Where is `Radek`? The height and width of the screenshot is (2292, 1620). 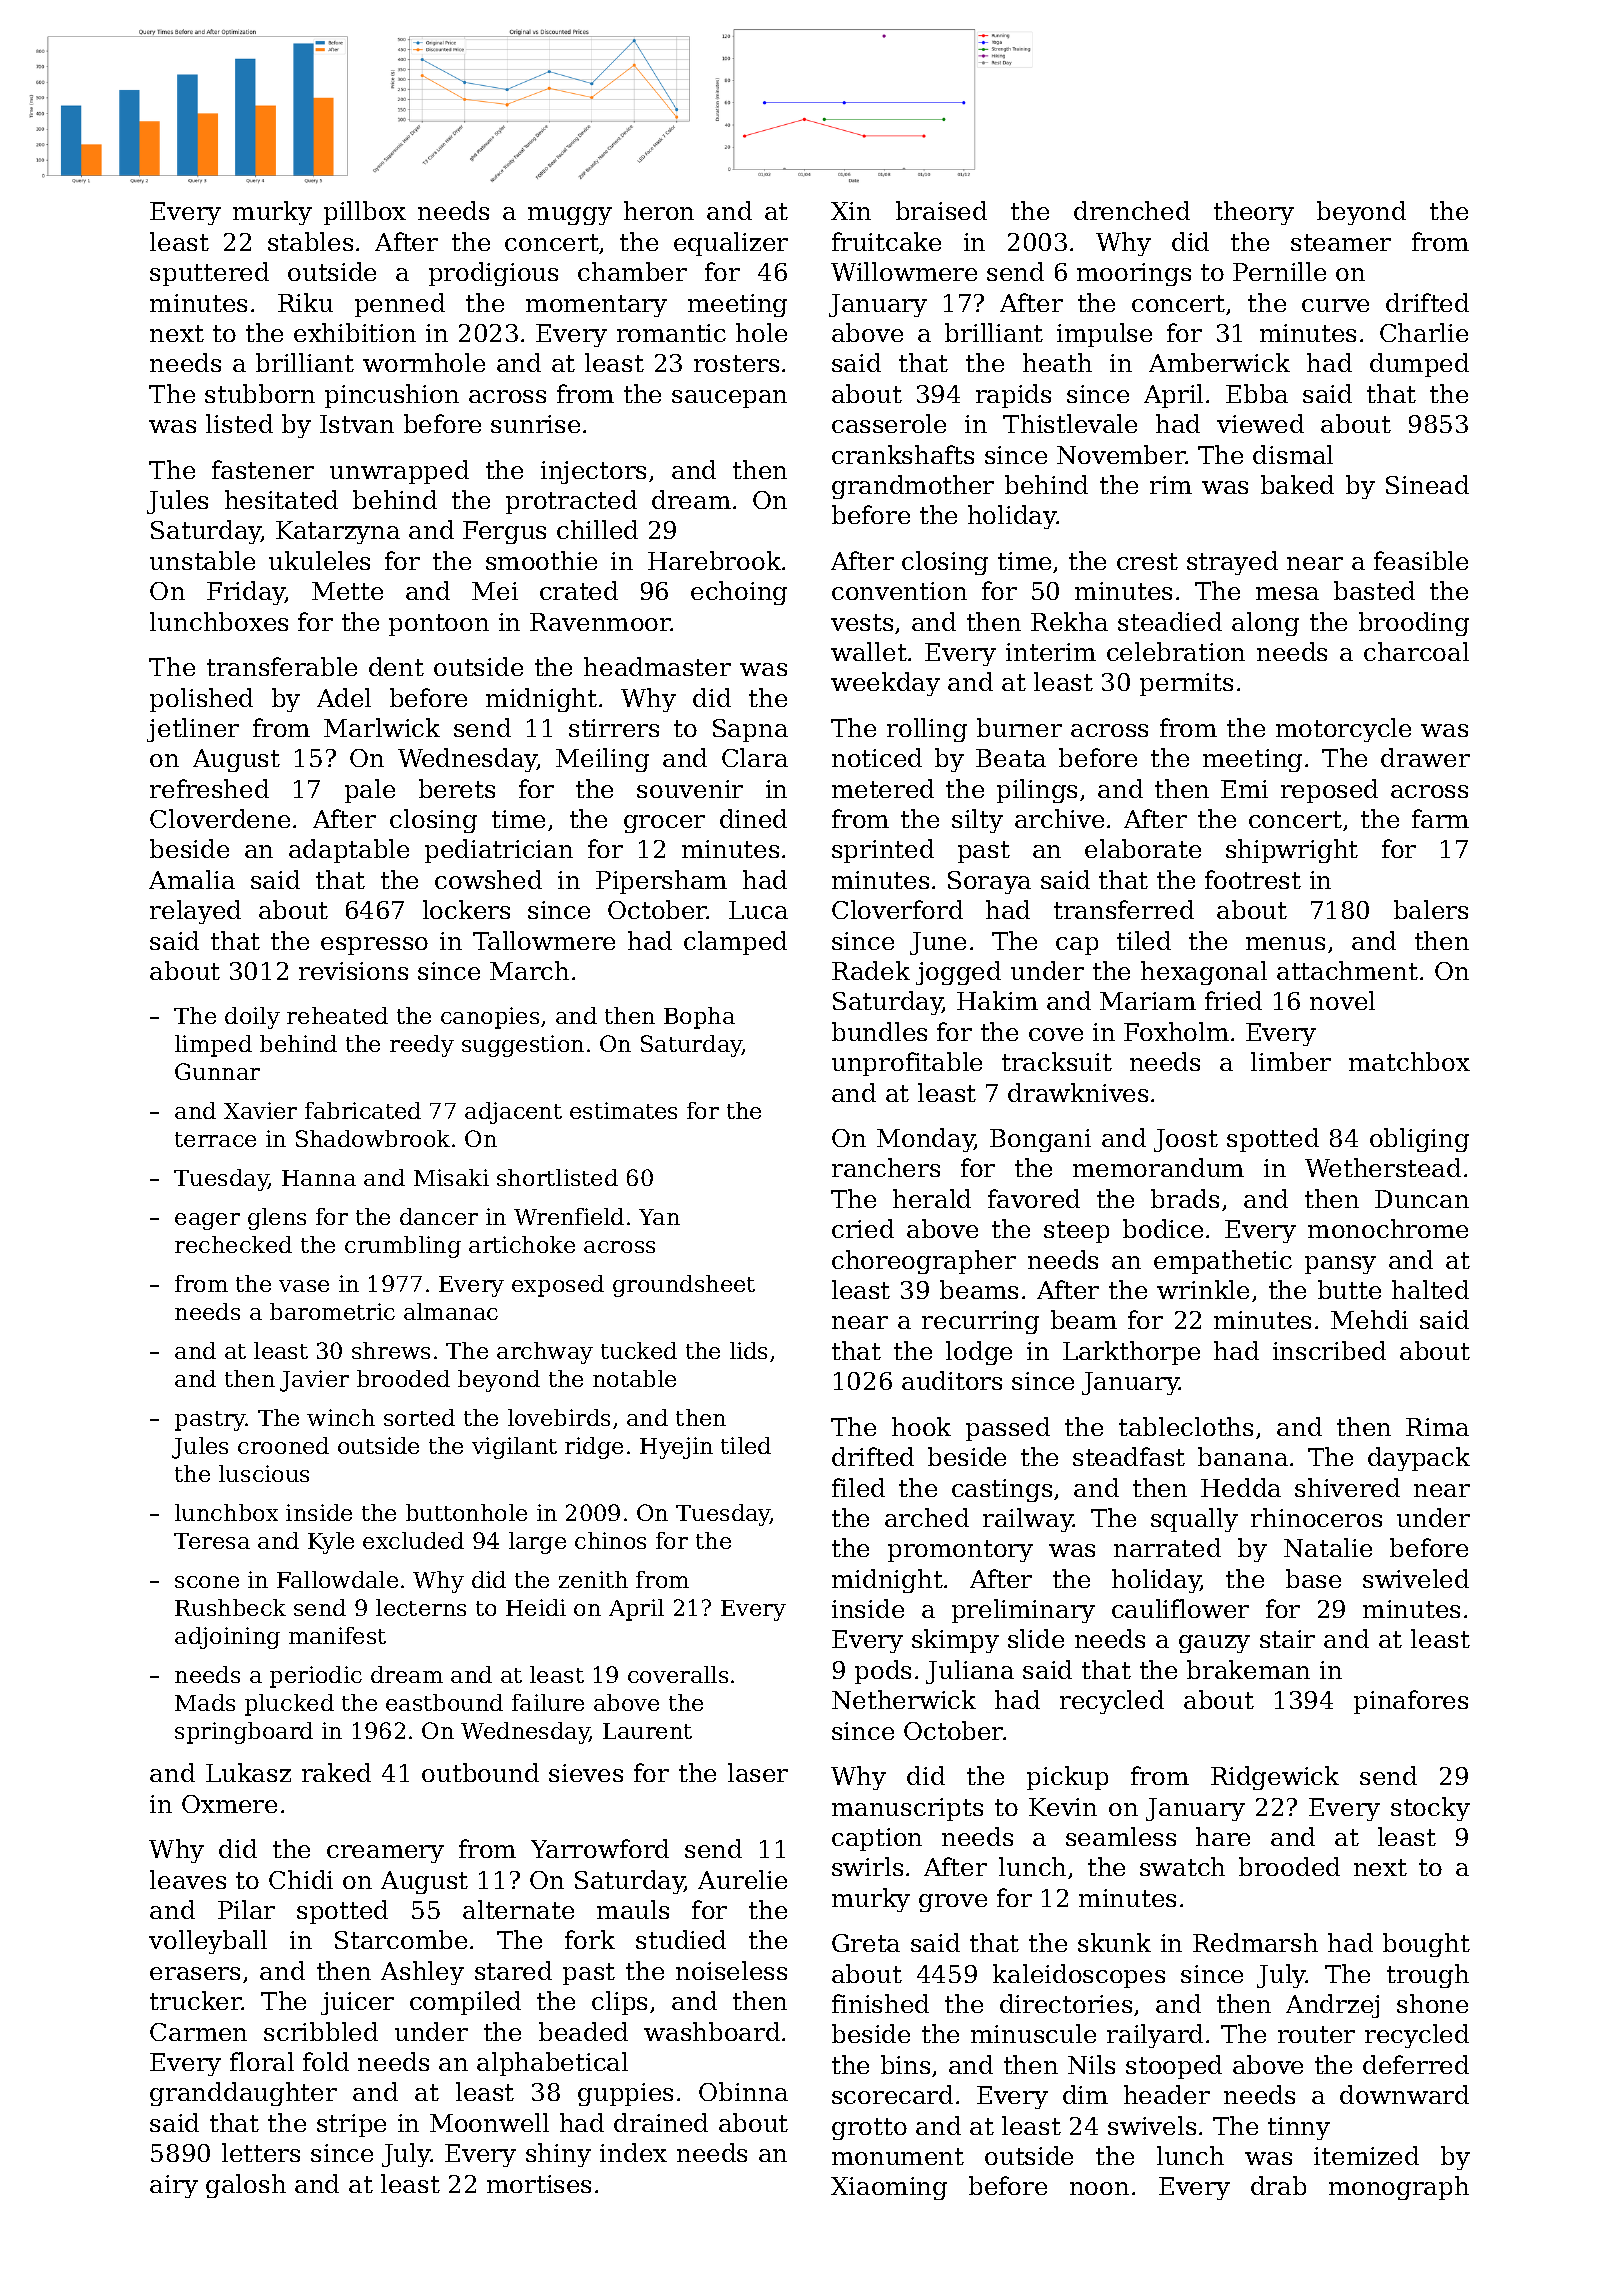 Radek is located at coordinates (871, 970).
